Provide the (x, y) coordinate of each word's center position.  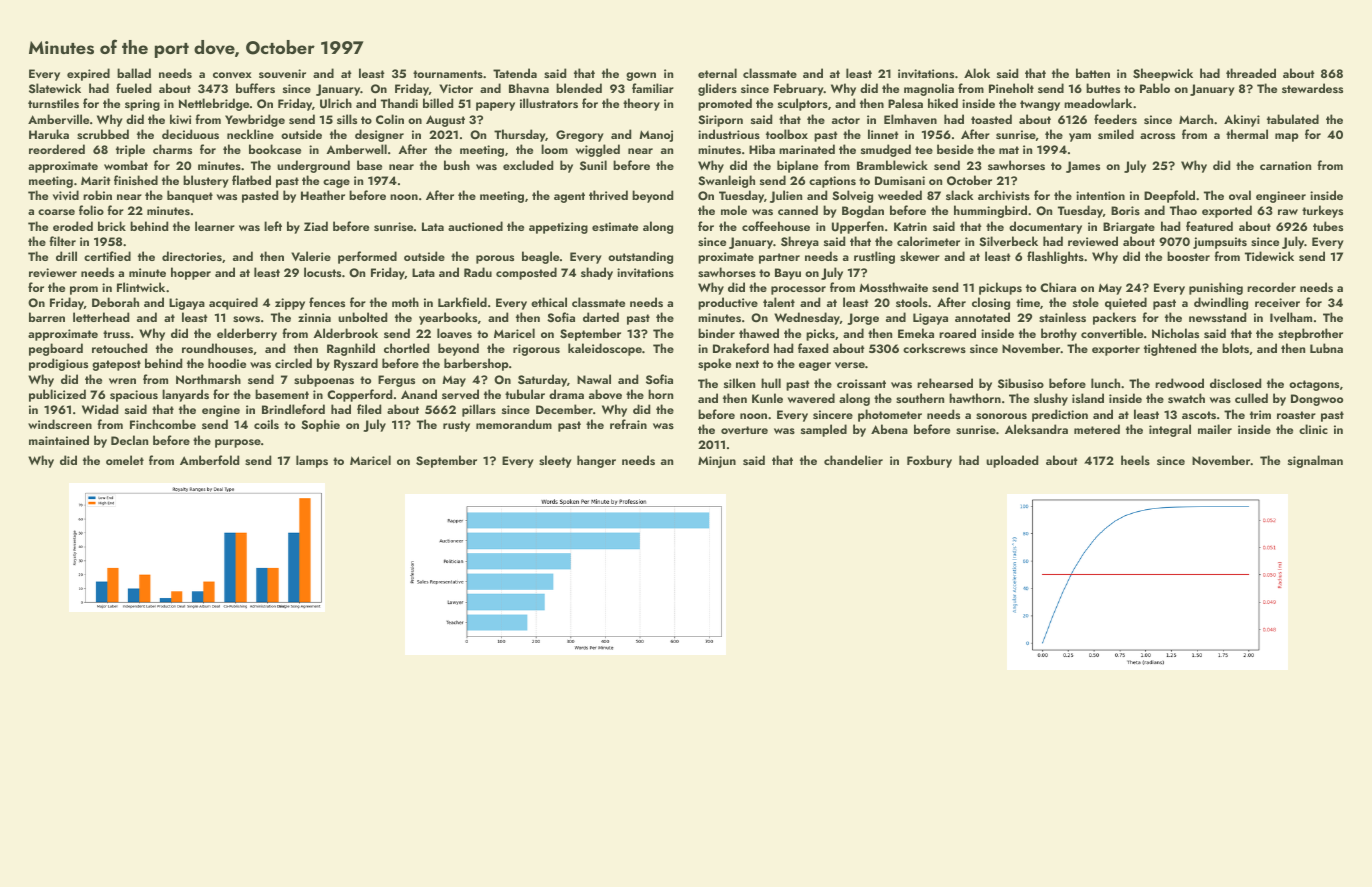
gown (641, 76)
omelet (125, 460)
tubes (1328, 226)
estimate (615, 226)
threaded (1251, 73)
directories (192, 256)
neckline (250, 134)
